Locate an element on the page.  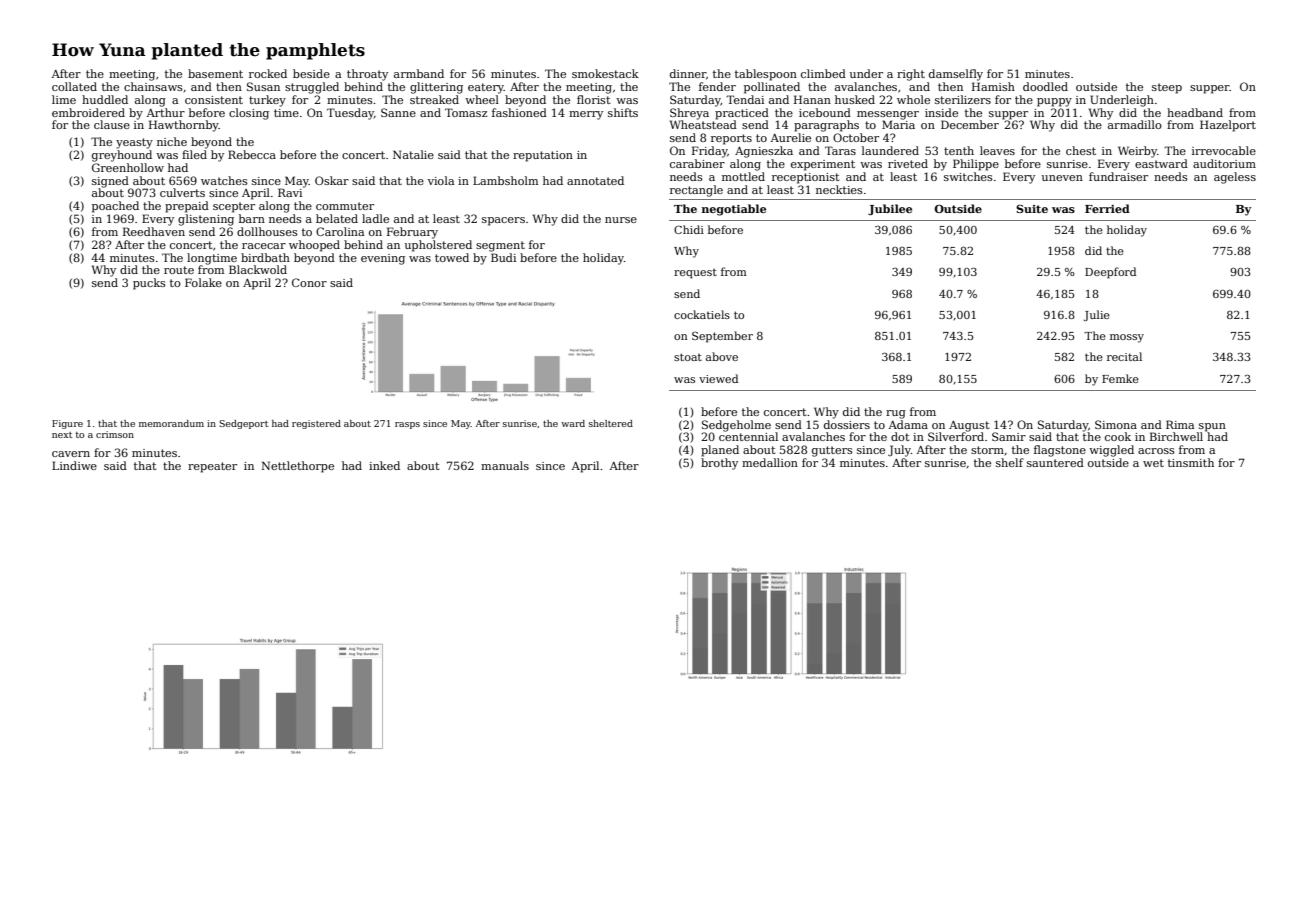
above is located at coordinates (722, 356).
